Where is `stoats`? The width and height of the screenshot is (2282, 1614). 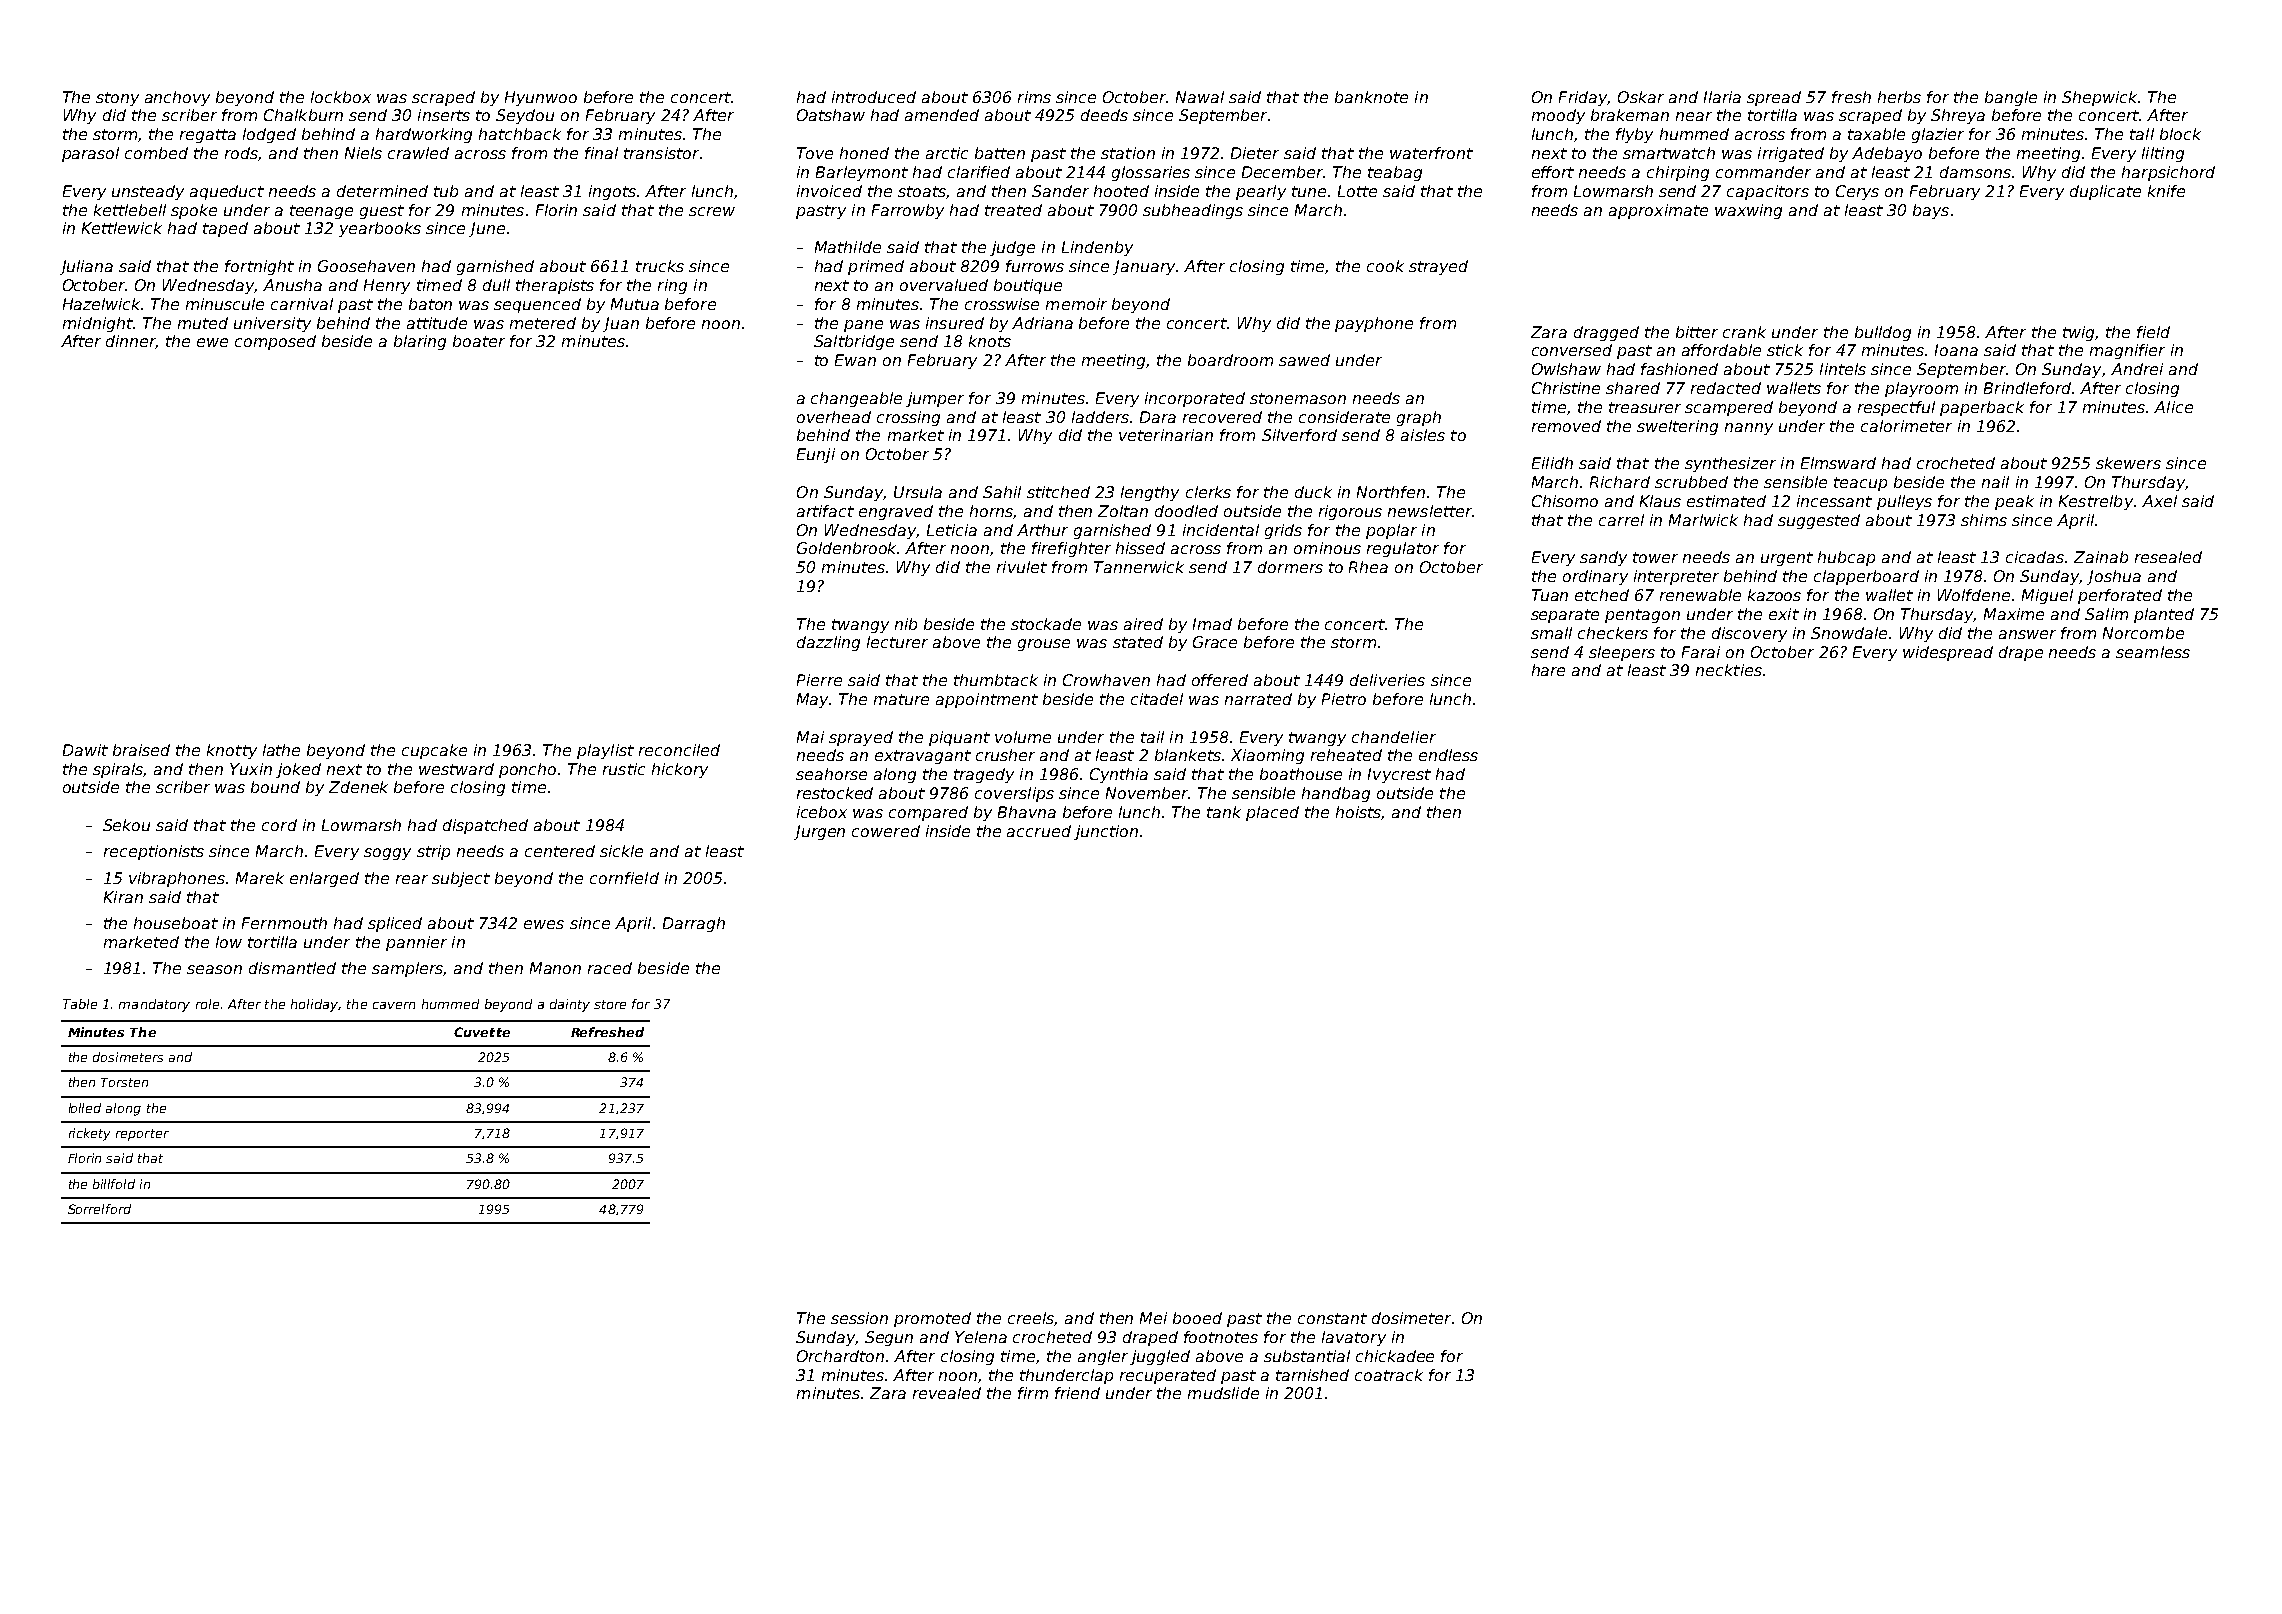
stoats is located at coordinates (922, 192).
